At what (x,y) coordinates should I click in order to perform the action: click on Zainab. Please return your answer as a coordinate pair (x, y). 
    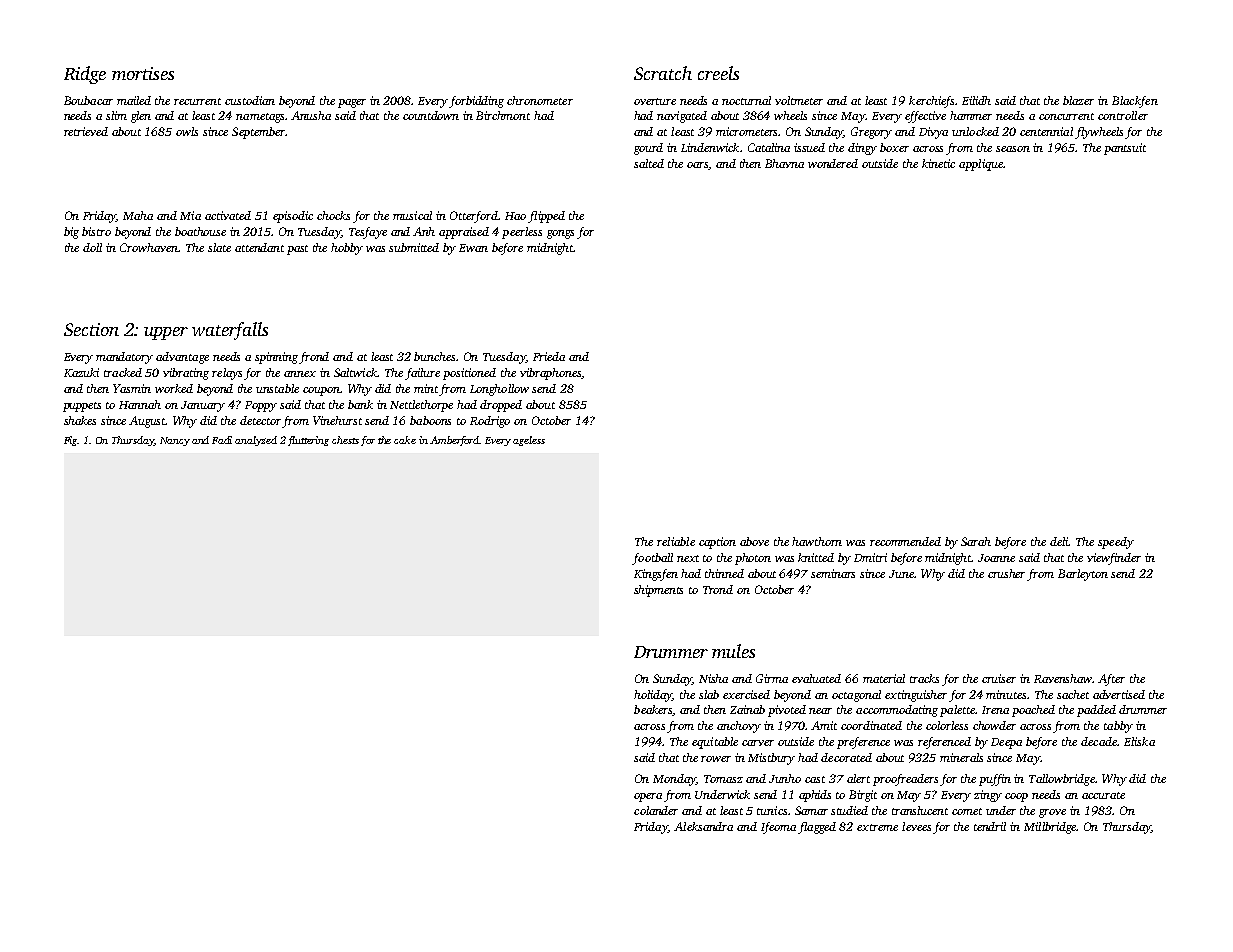
    Looking at the image, I should click on (747, 709).
